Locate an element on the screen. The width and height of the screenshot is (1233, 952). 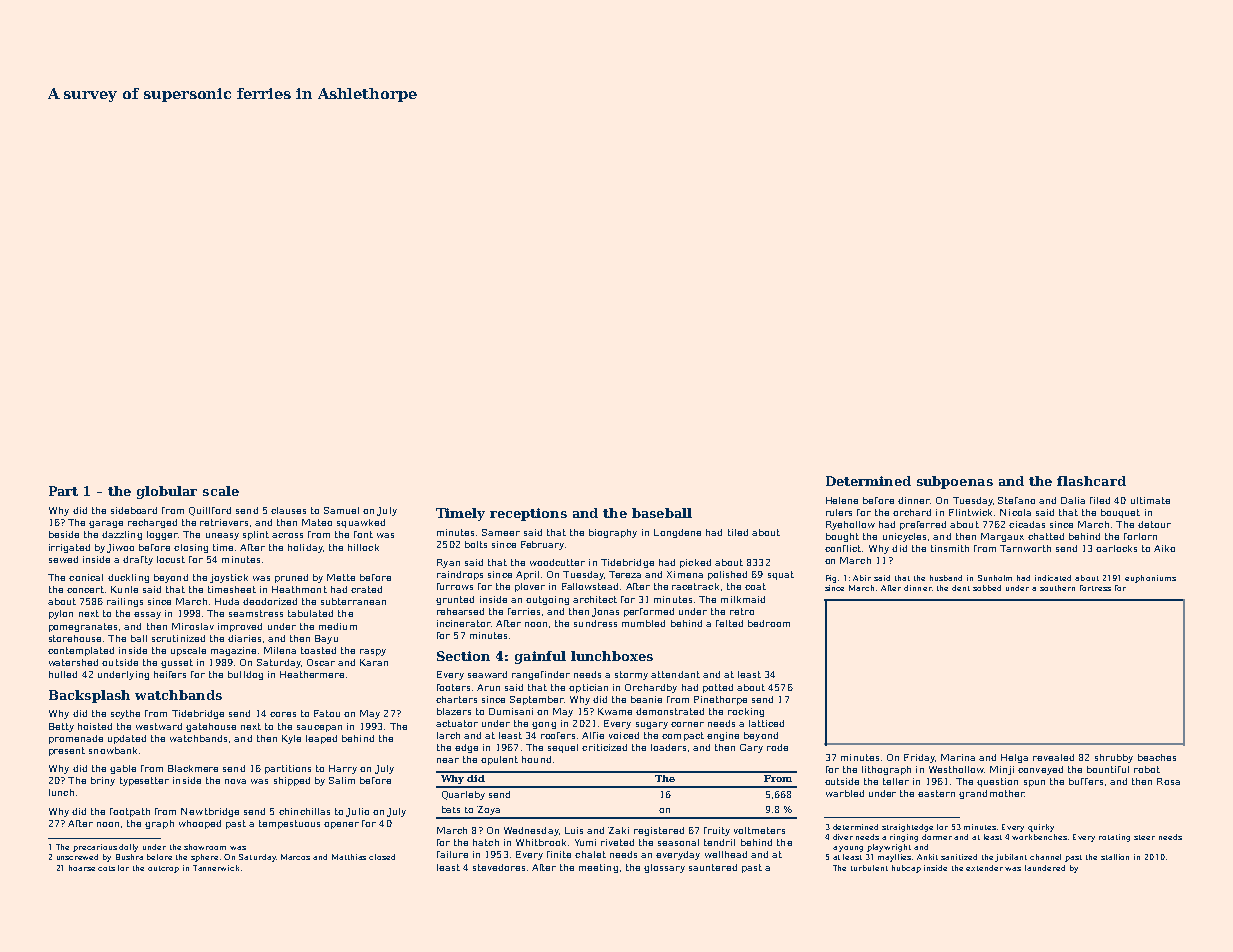
preferred is located at coordinates (923, 525).
